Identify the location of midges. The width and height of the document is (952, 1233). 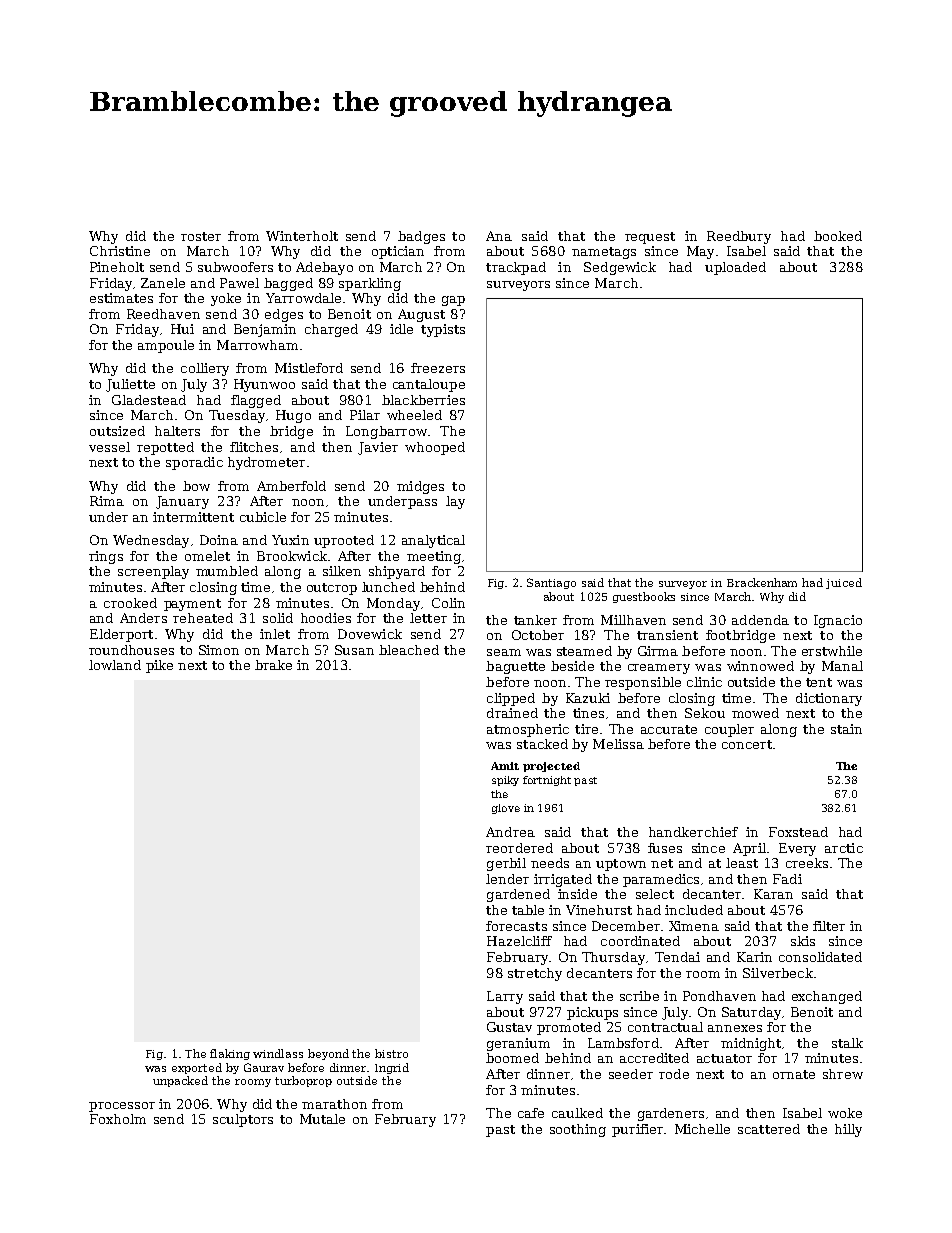
(420, 487).
